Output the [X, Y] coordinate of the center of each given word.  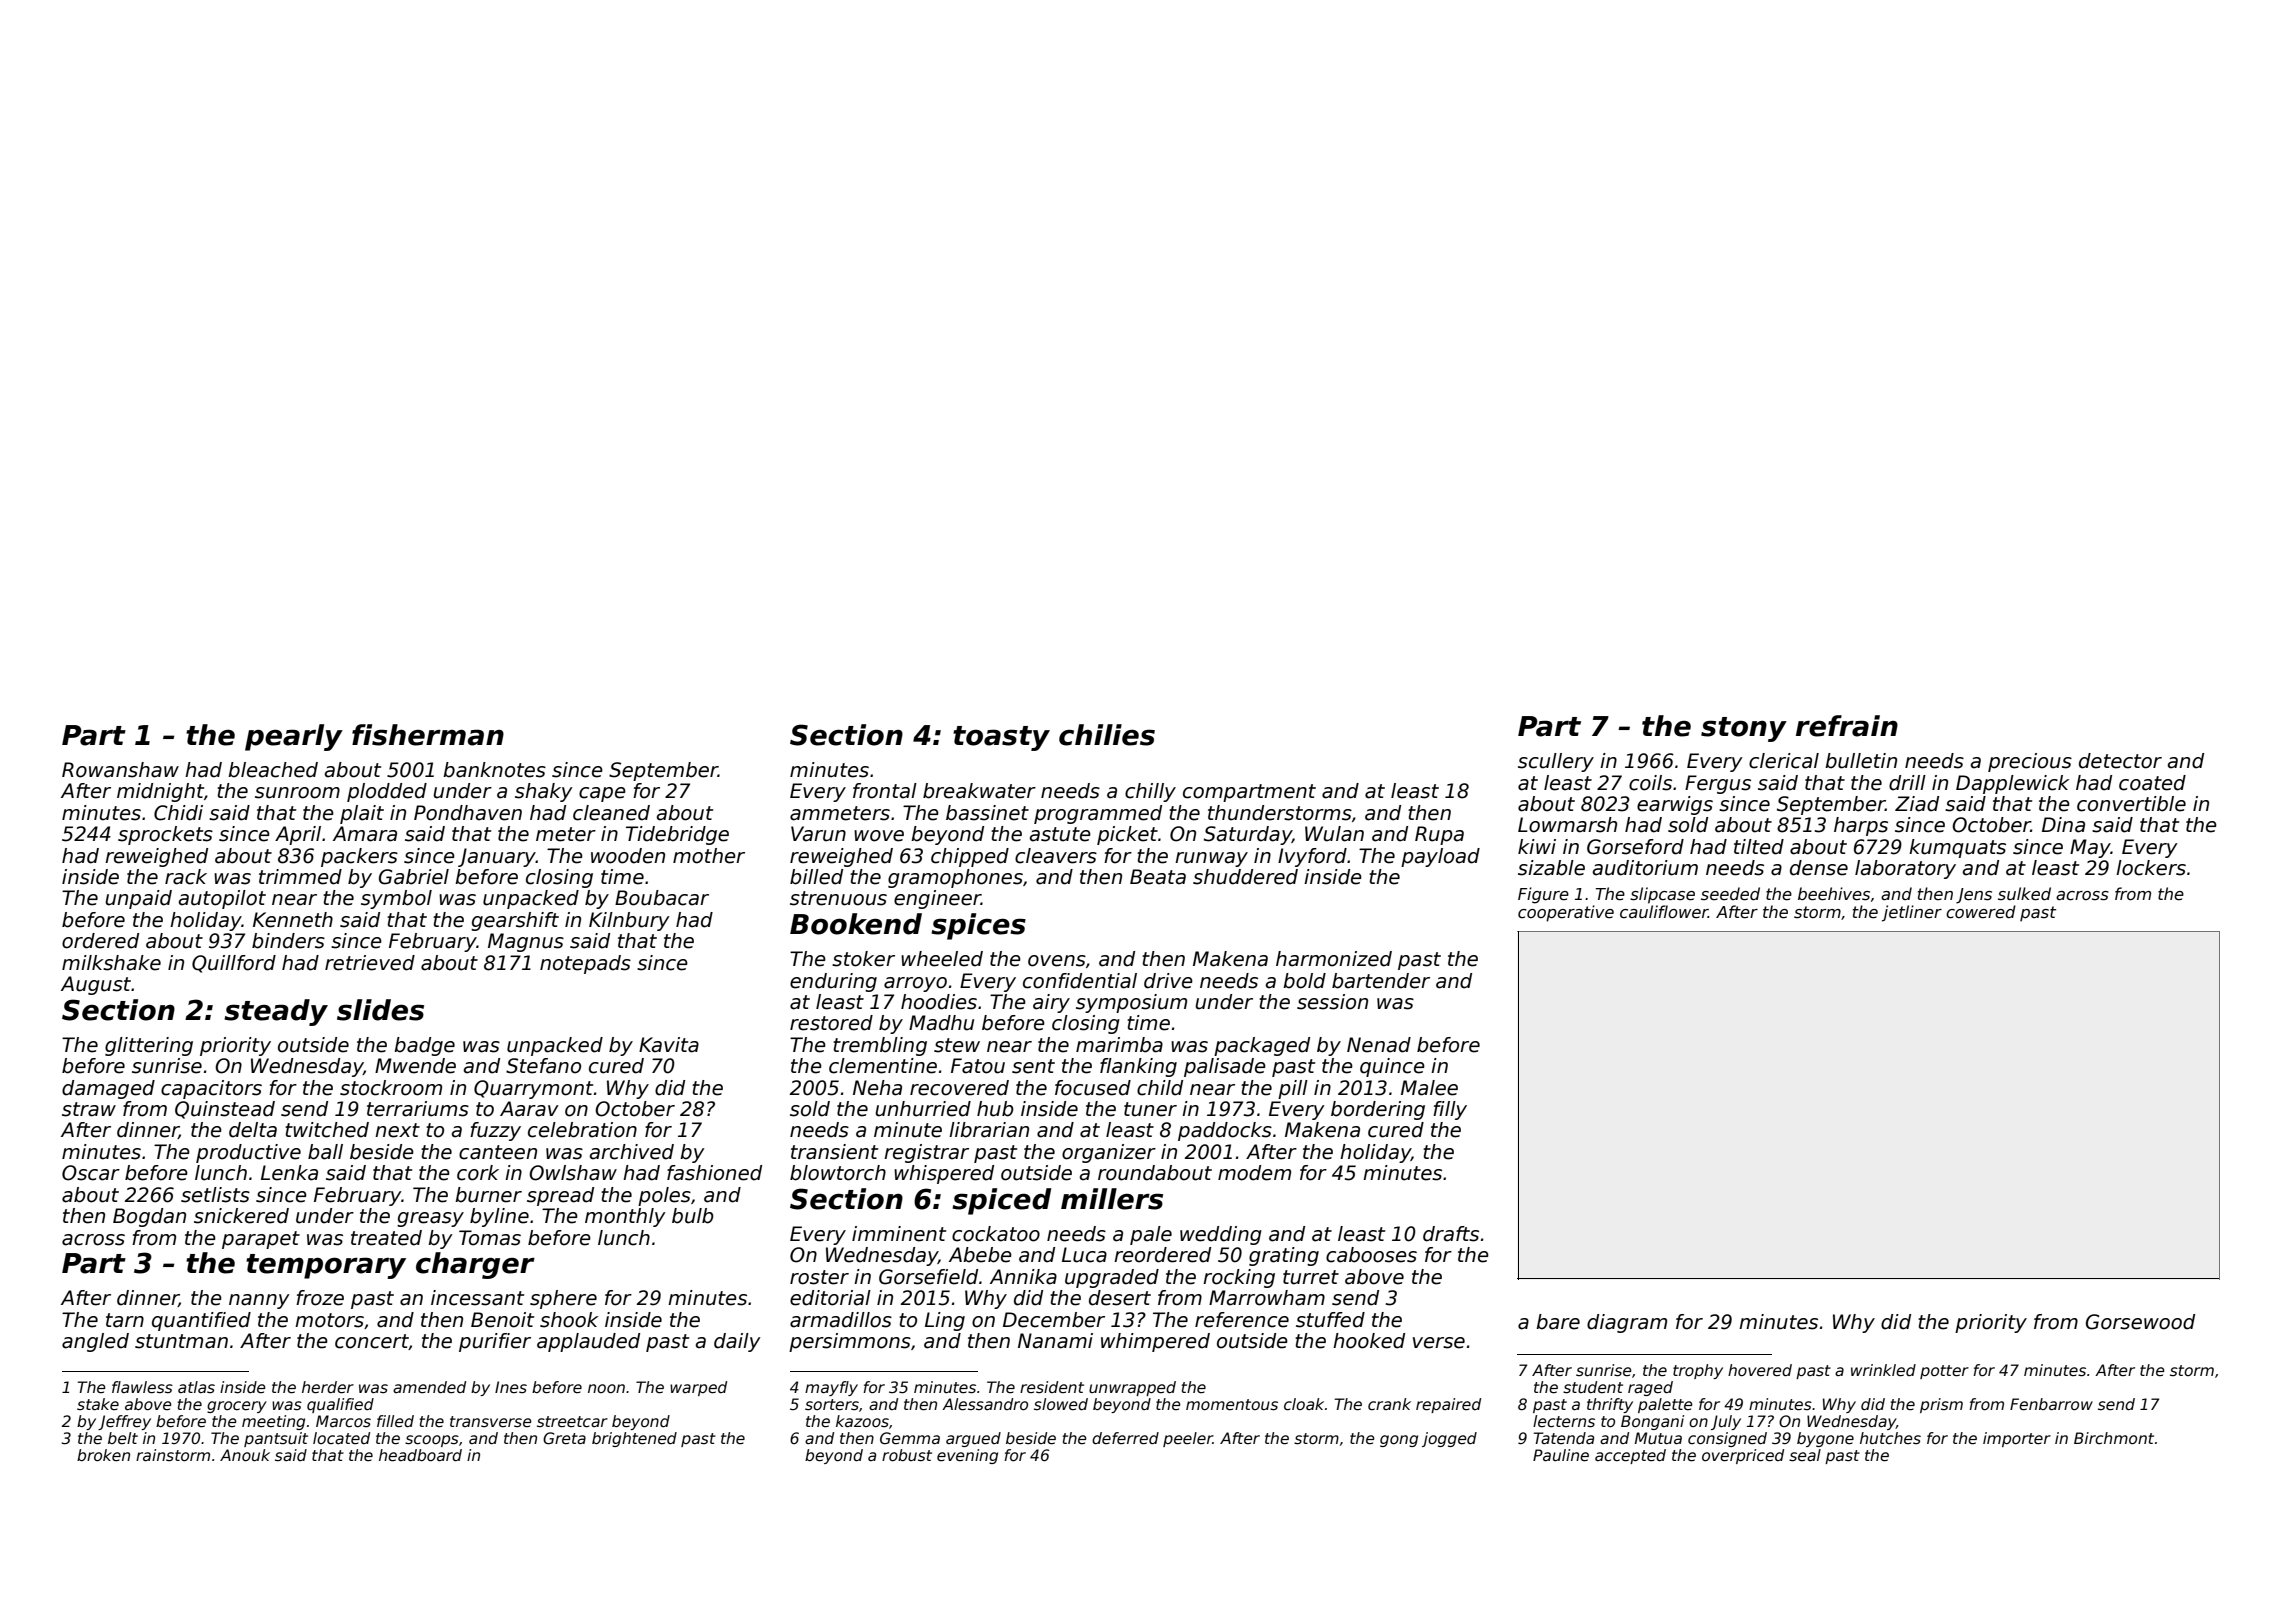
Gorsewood [2140, 1322]
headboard [420, 1455]
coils [1650, 783]
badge [424, 1046]
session [1332, 1002]
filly [1450, 1110]
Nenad [1379, 1045]
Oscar [91, 1173]
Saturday [1248, 835]
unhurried [923, 1109]
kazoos [862, 1421]
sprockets [165, 835]
